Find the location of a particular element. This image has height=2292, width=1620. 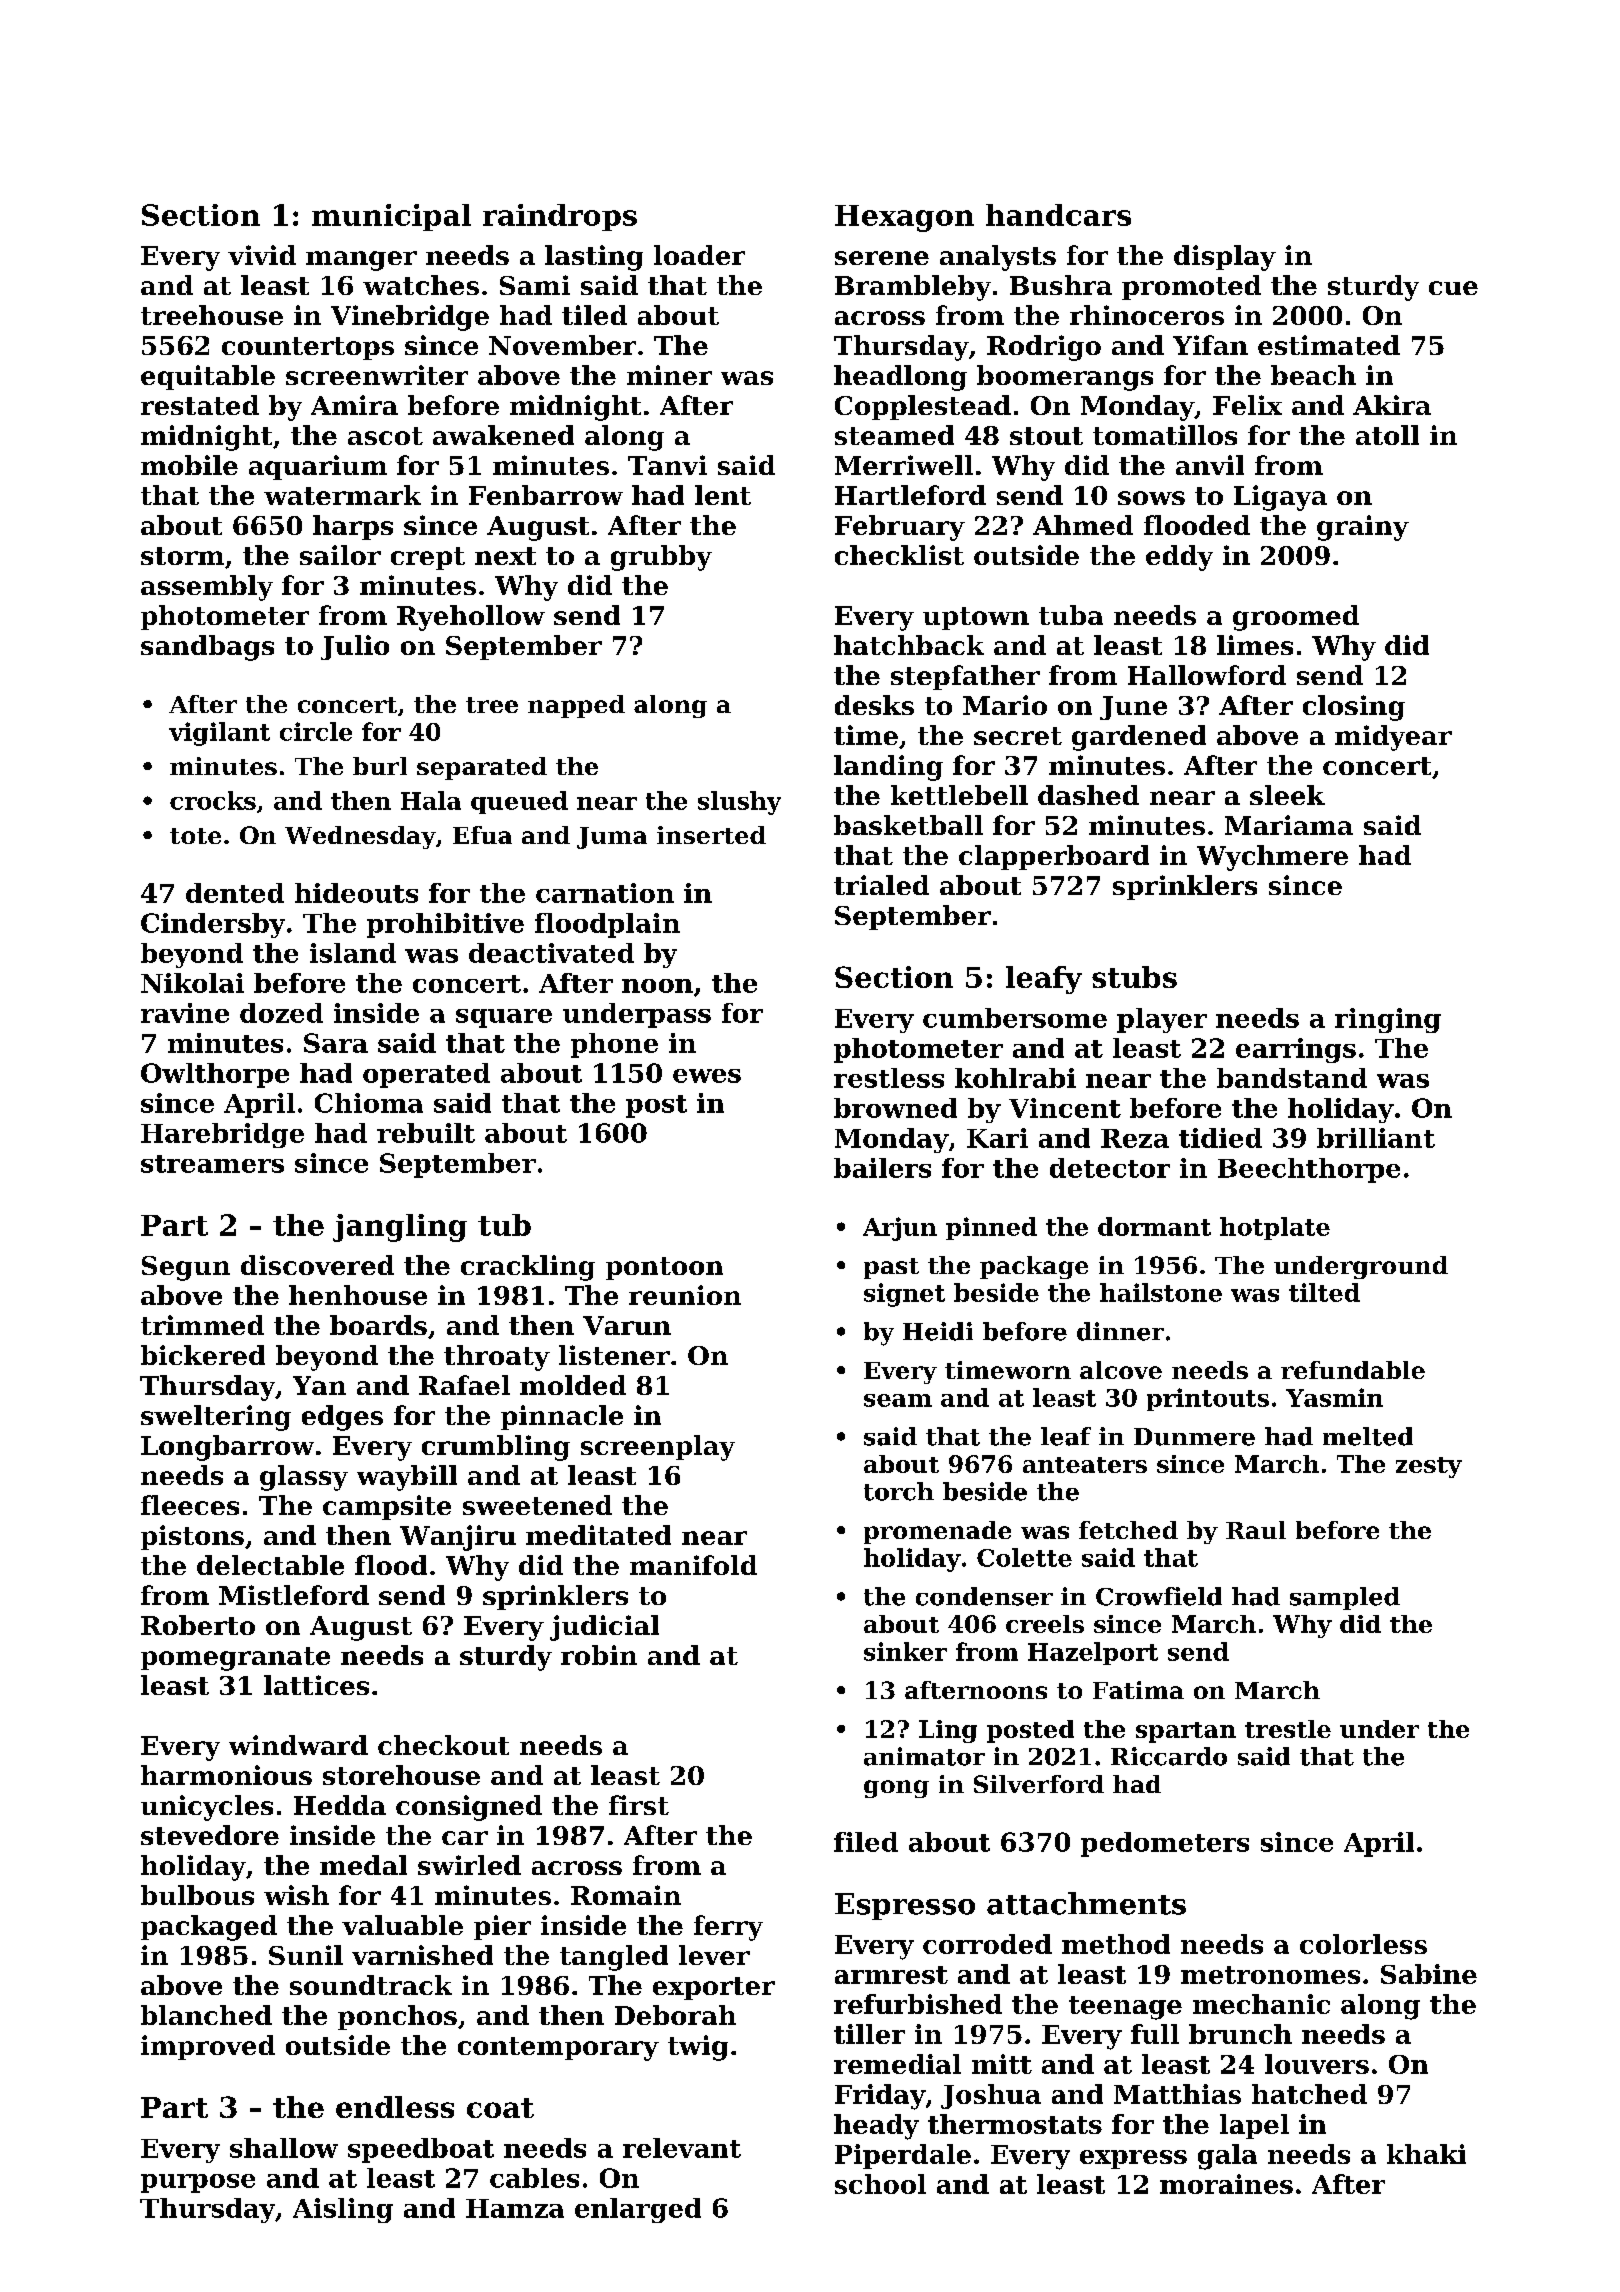

refundable is located at coordinates (1353, 1370).
